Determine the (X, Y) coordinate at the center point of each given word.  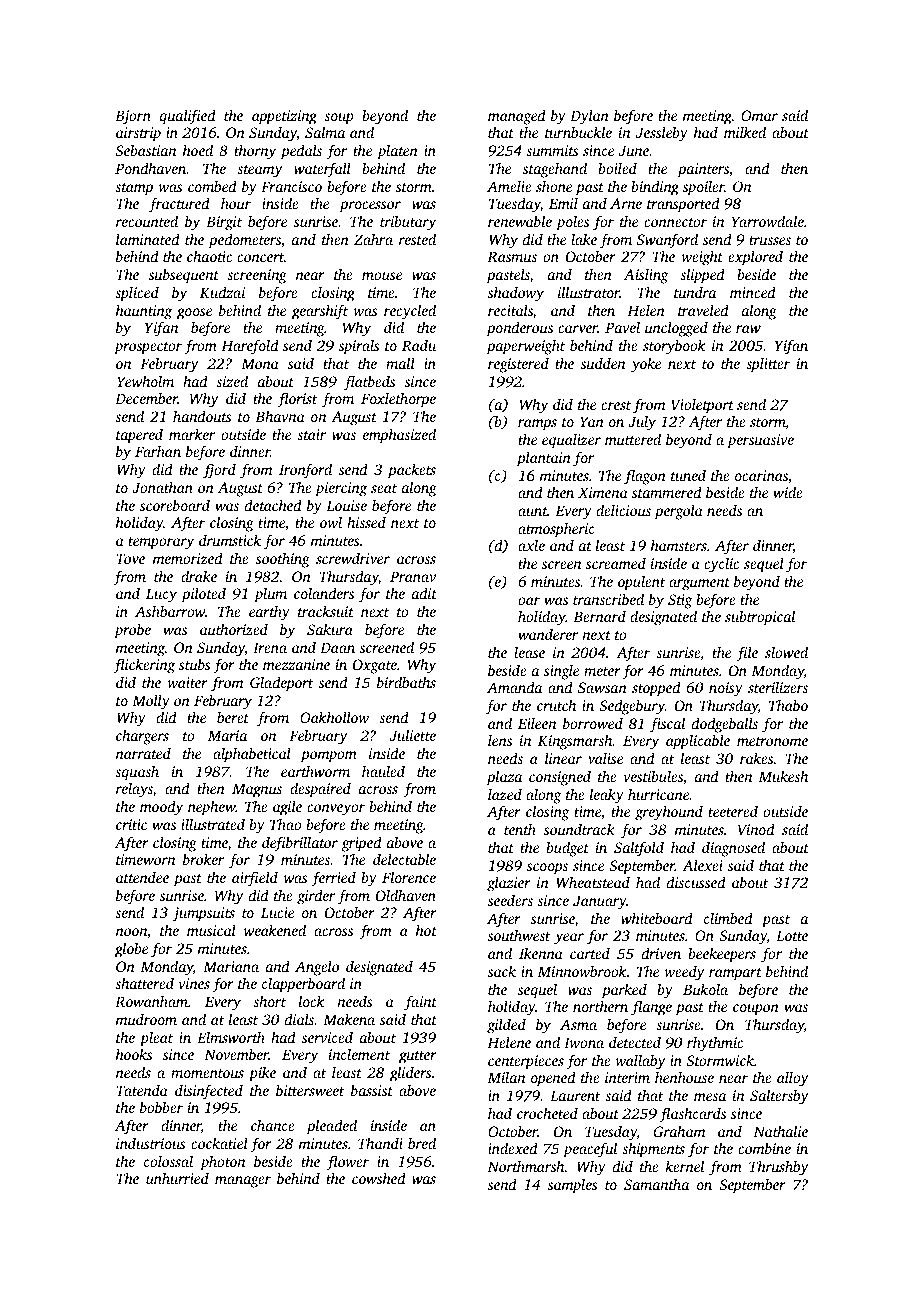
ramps (537, 425)
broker (203, 859)
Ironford (305, 471)
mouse (382, 276)
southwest (519, 935)
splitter (768, 365)
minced (753, 292)
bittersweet (310, 1090)
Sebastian (145, 150)
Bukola (705, 989)
